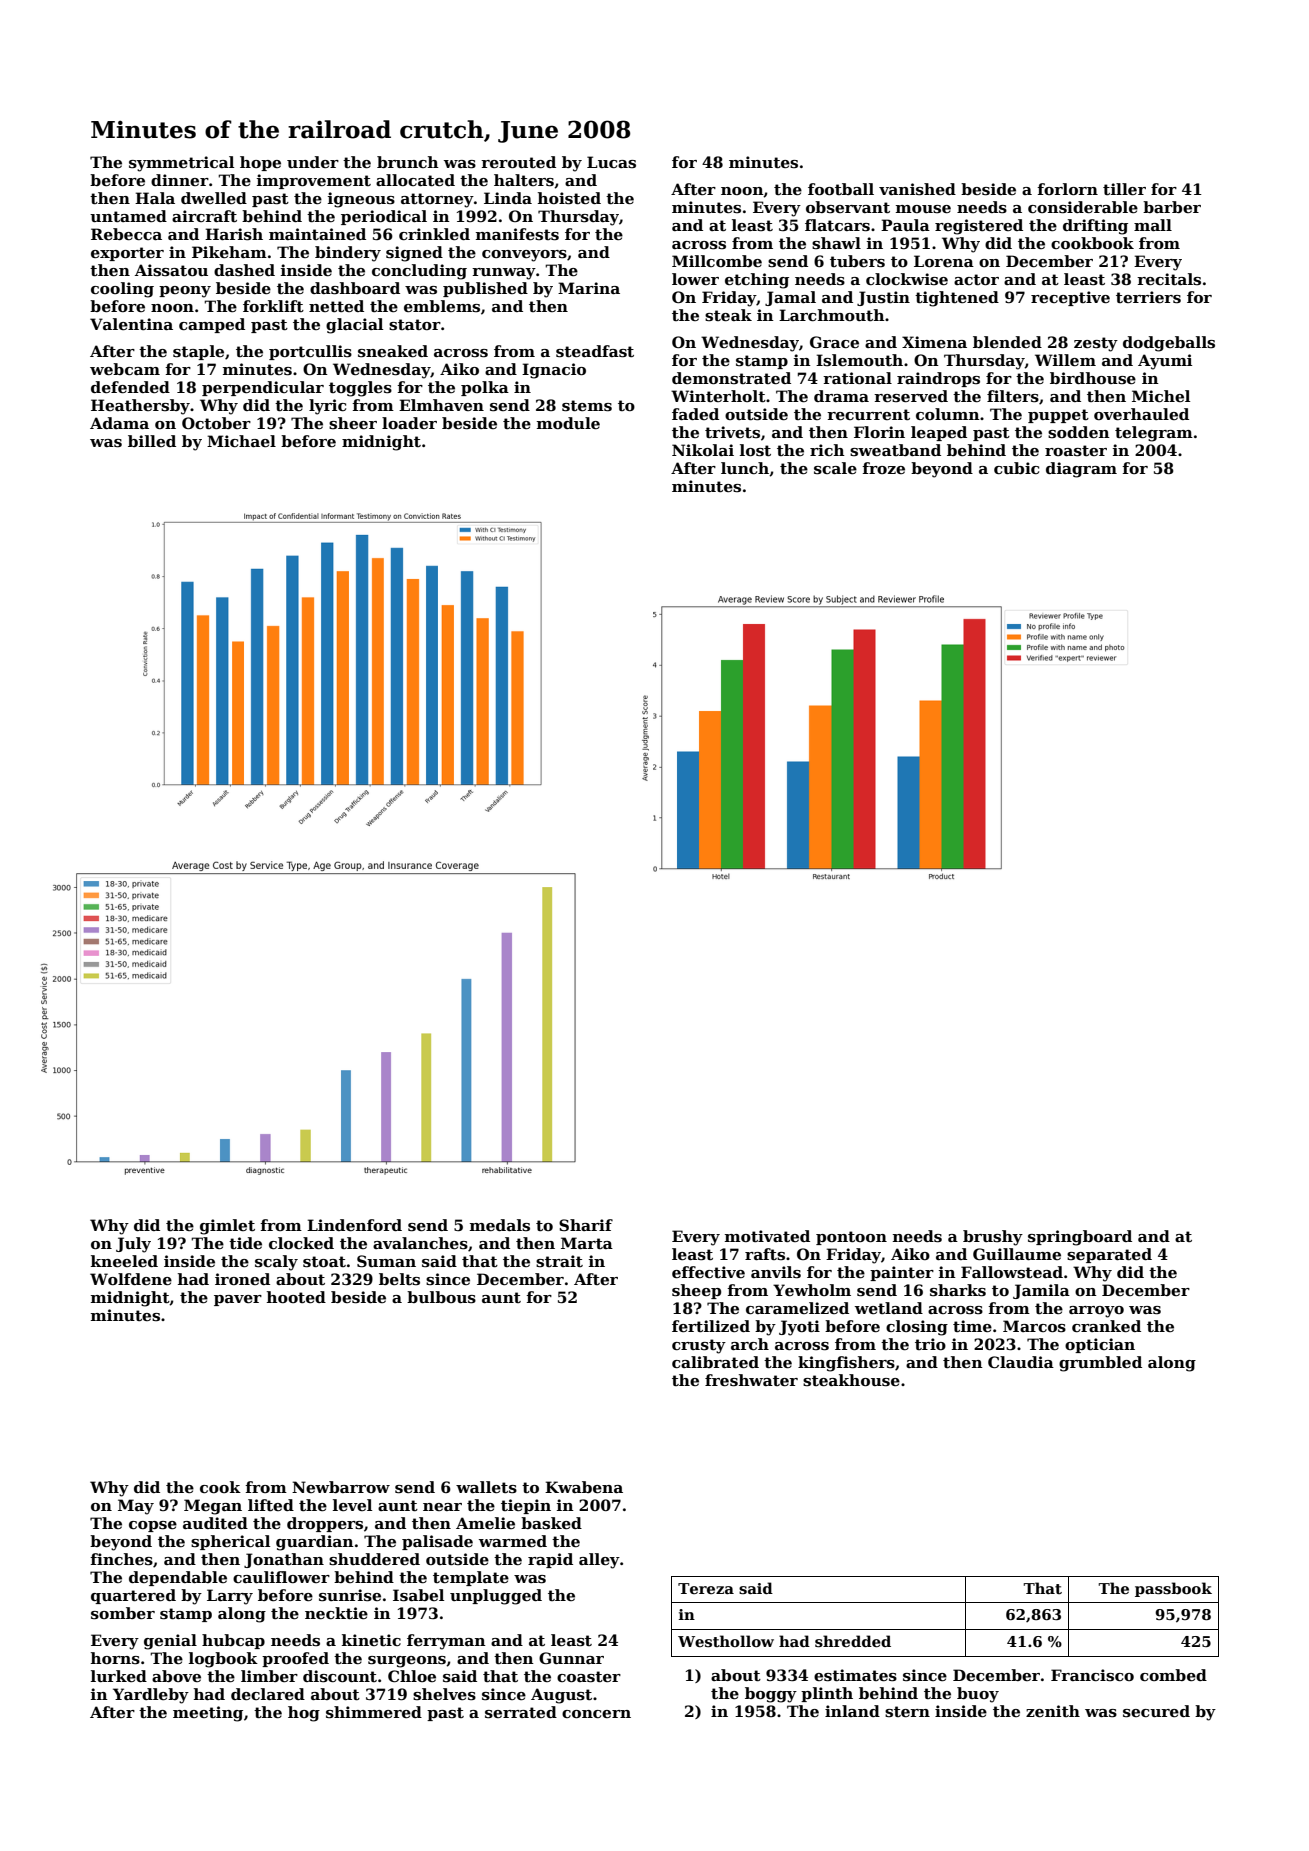  What do you see at coordinates (745, 468) in the screenshot?
I see `lunch` at bounding box center [745, 468].
